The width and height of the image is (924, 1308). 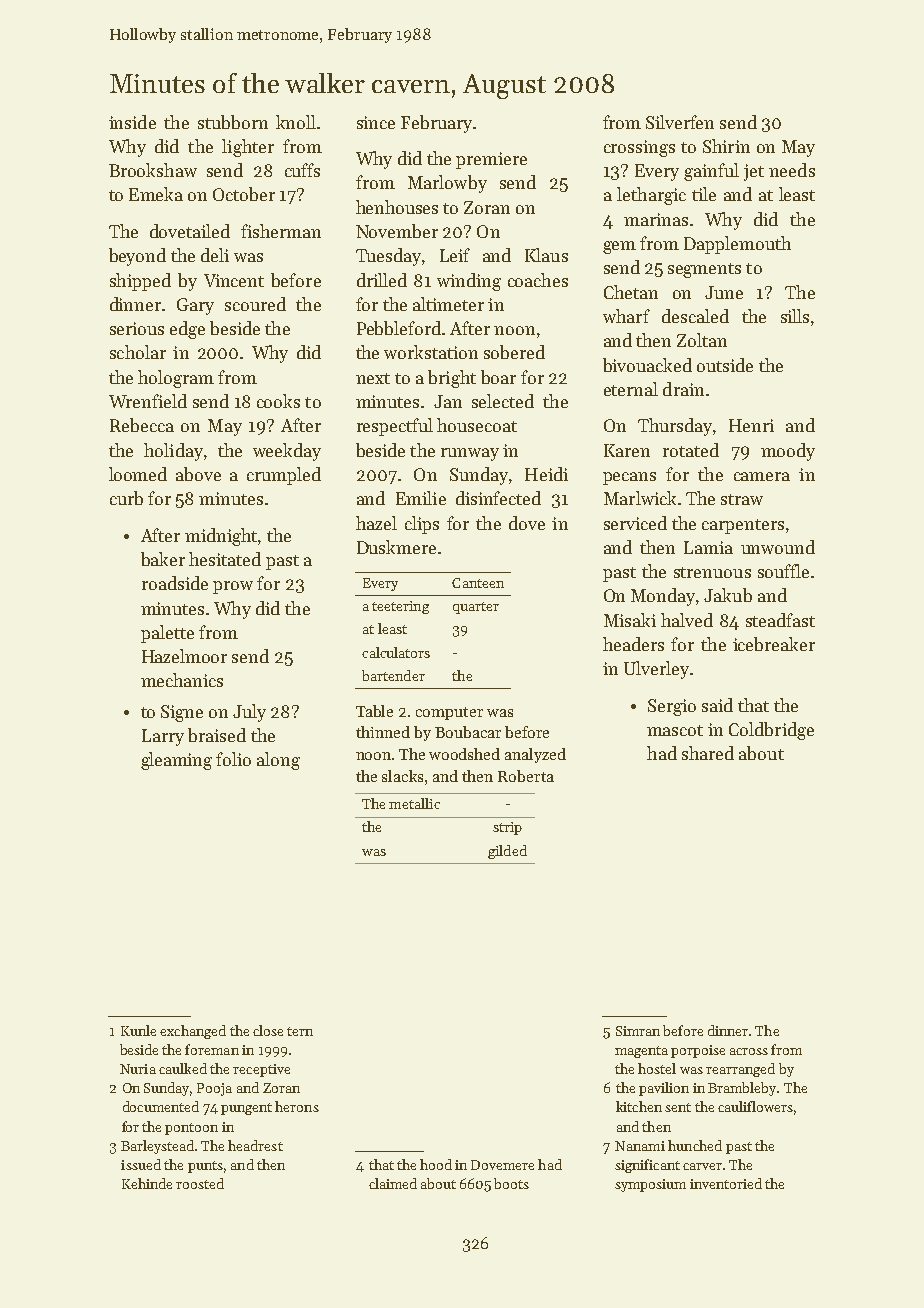 I want to click on weekday, so click(x=287, y=452).
